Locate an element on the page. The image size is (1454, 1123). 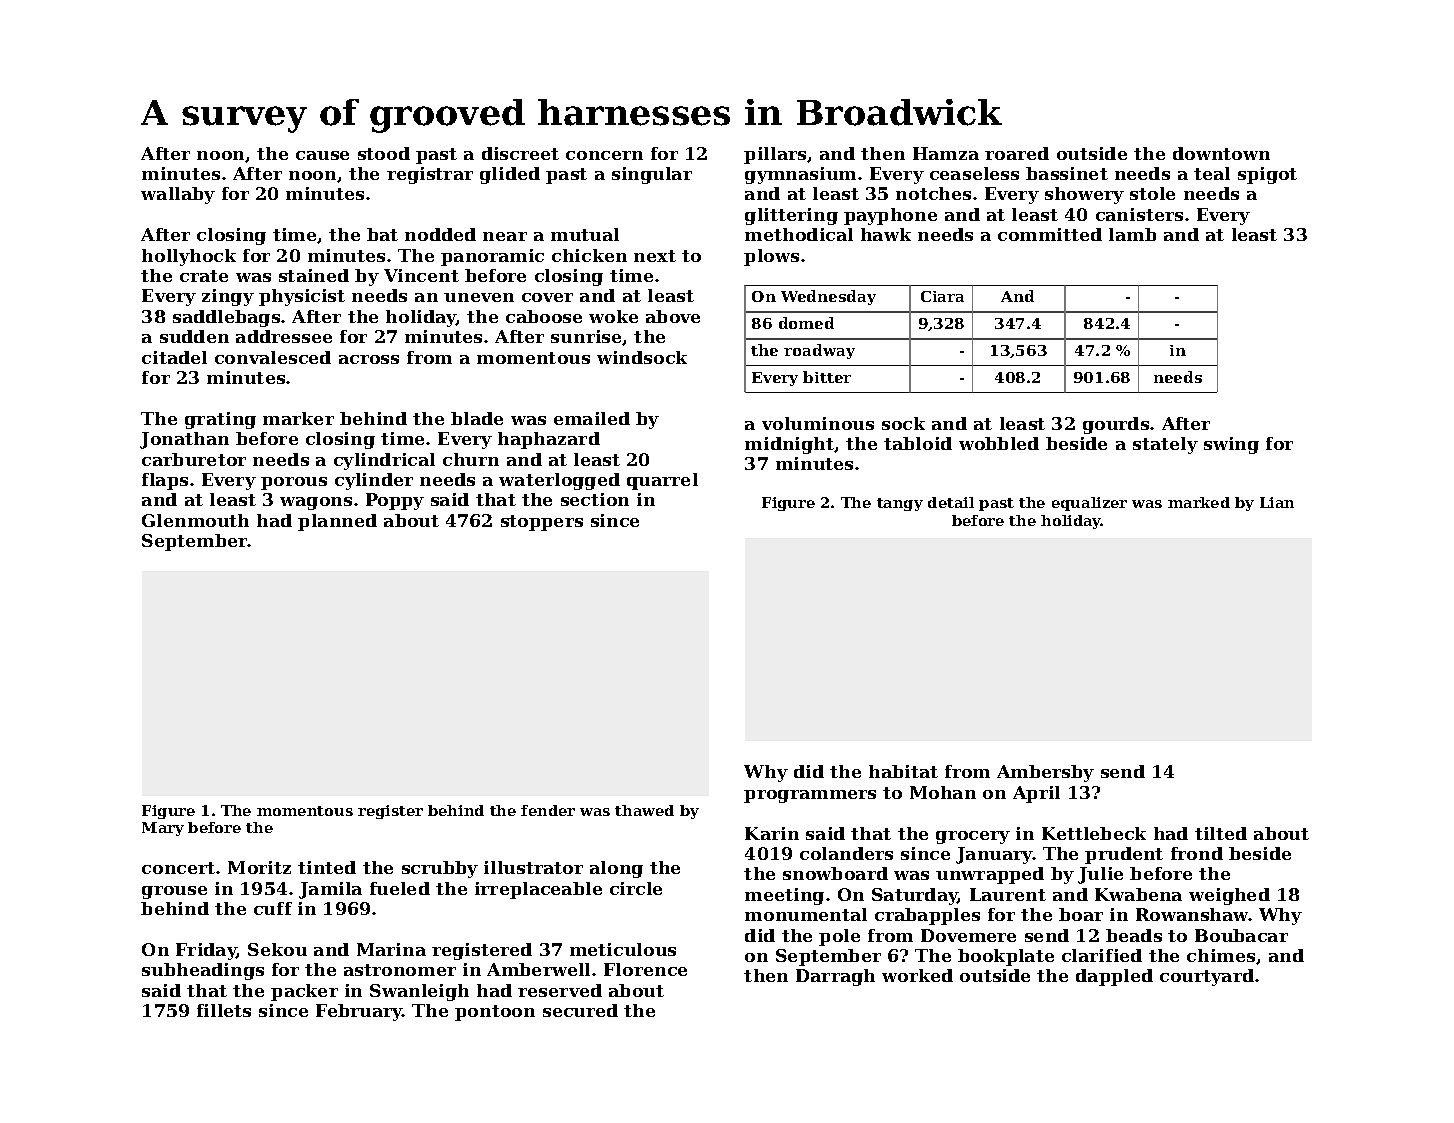
courtyard is located at coordinates (1207, 977).
